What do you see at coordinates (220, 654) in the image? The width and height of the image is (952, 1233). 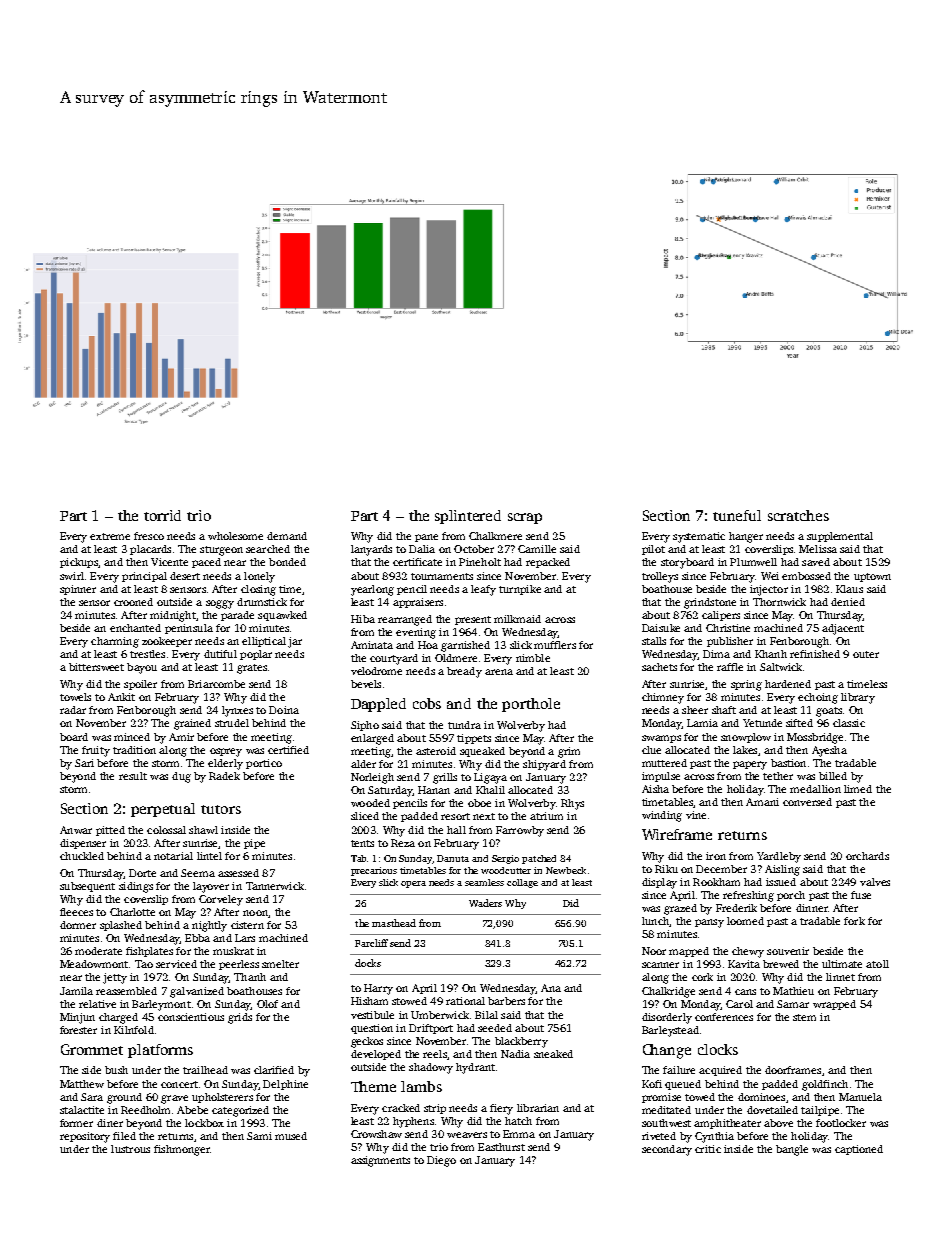 I see `dutiful` at bounding box center [220, 654].
